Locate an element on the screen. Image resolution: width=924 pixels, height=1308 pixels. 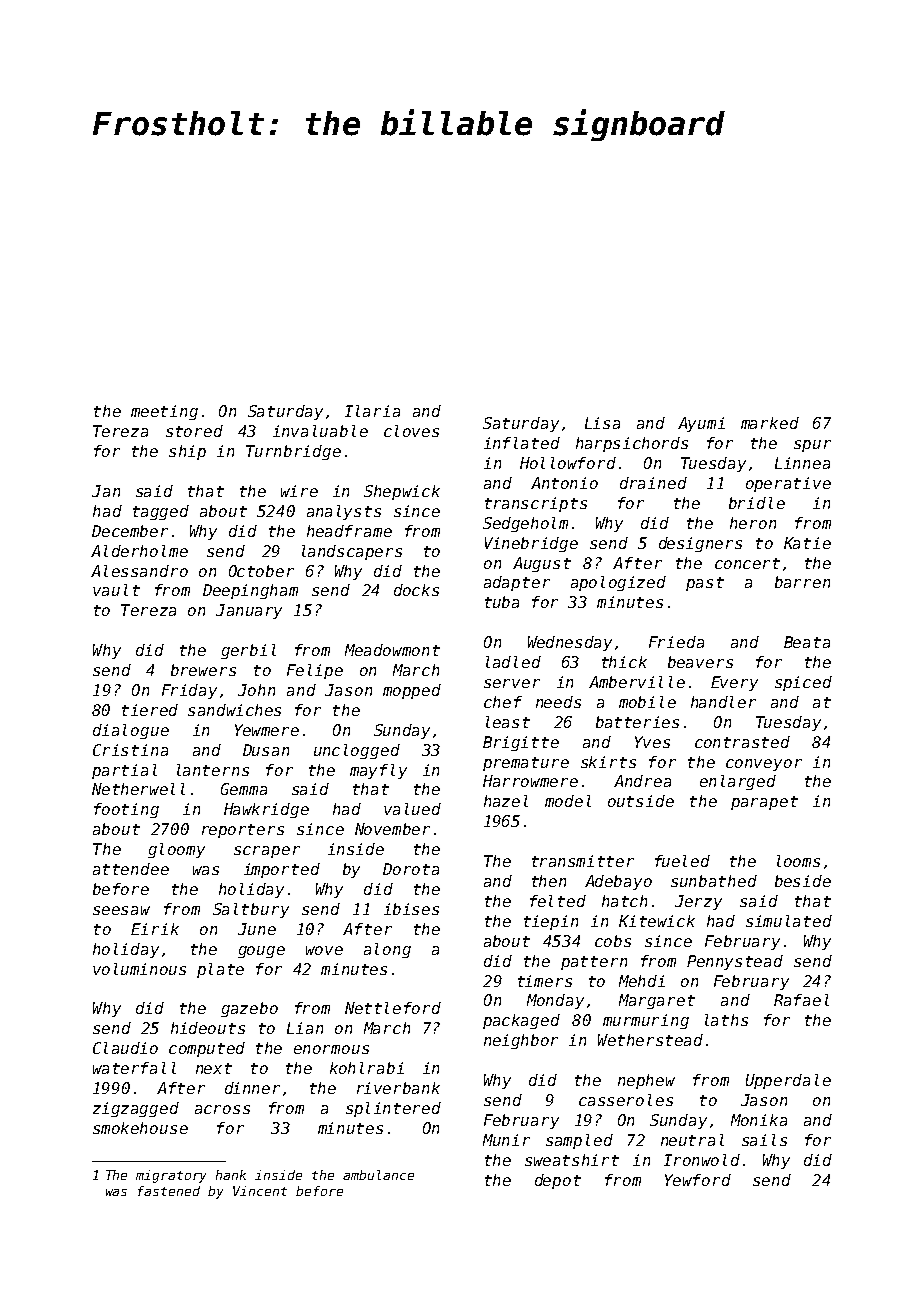
Vincent is located at coordinates (260, 1191).
